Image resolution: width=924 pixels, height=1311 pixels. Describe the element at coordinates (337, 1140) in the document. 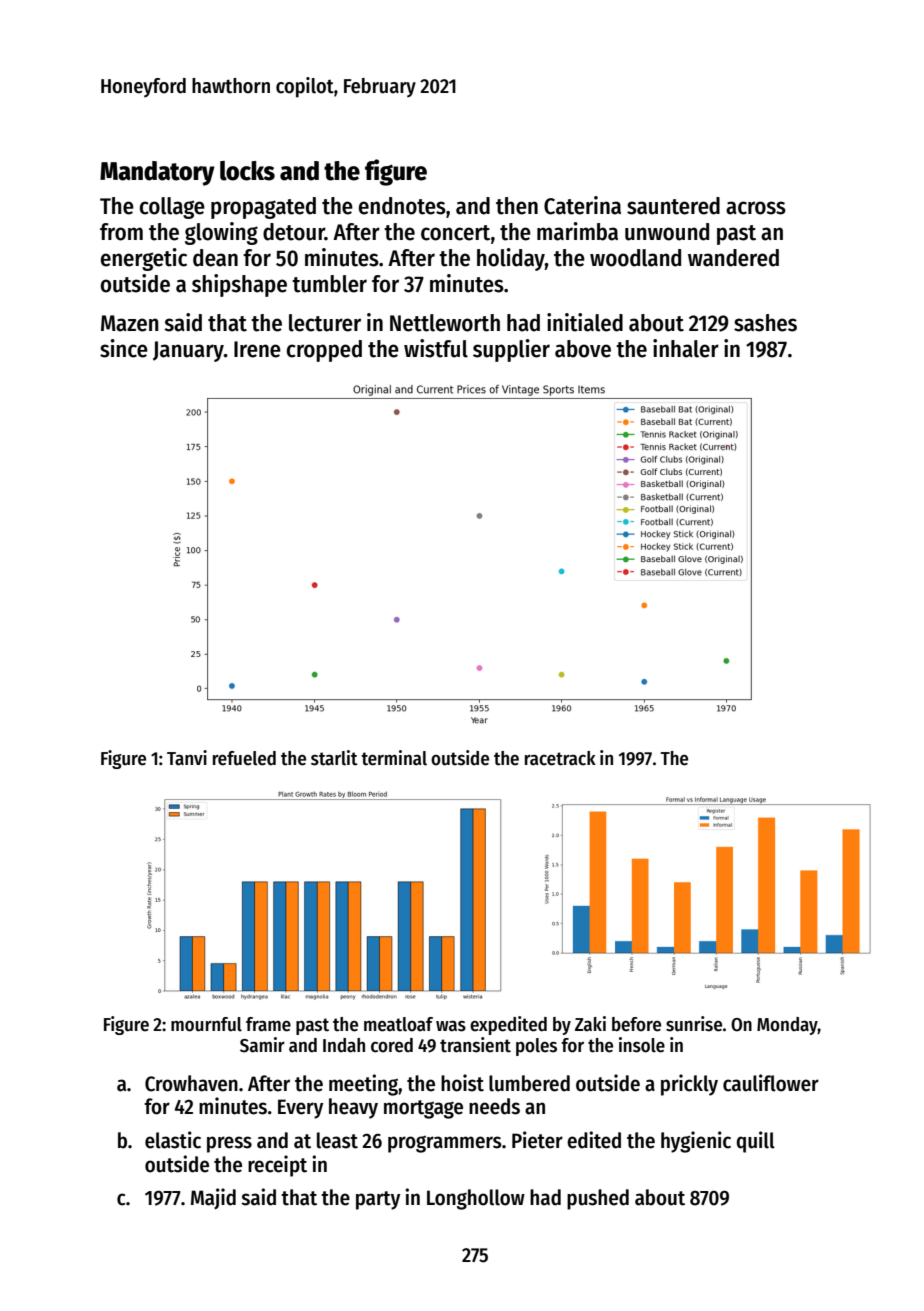

I see `least` at that location.
